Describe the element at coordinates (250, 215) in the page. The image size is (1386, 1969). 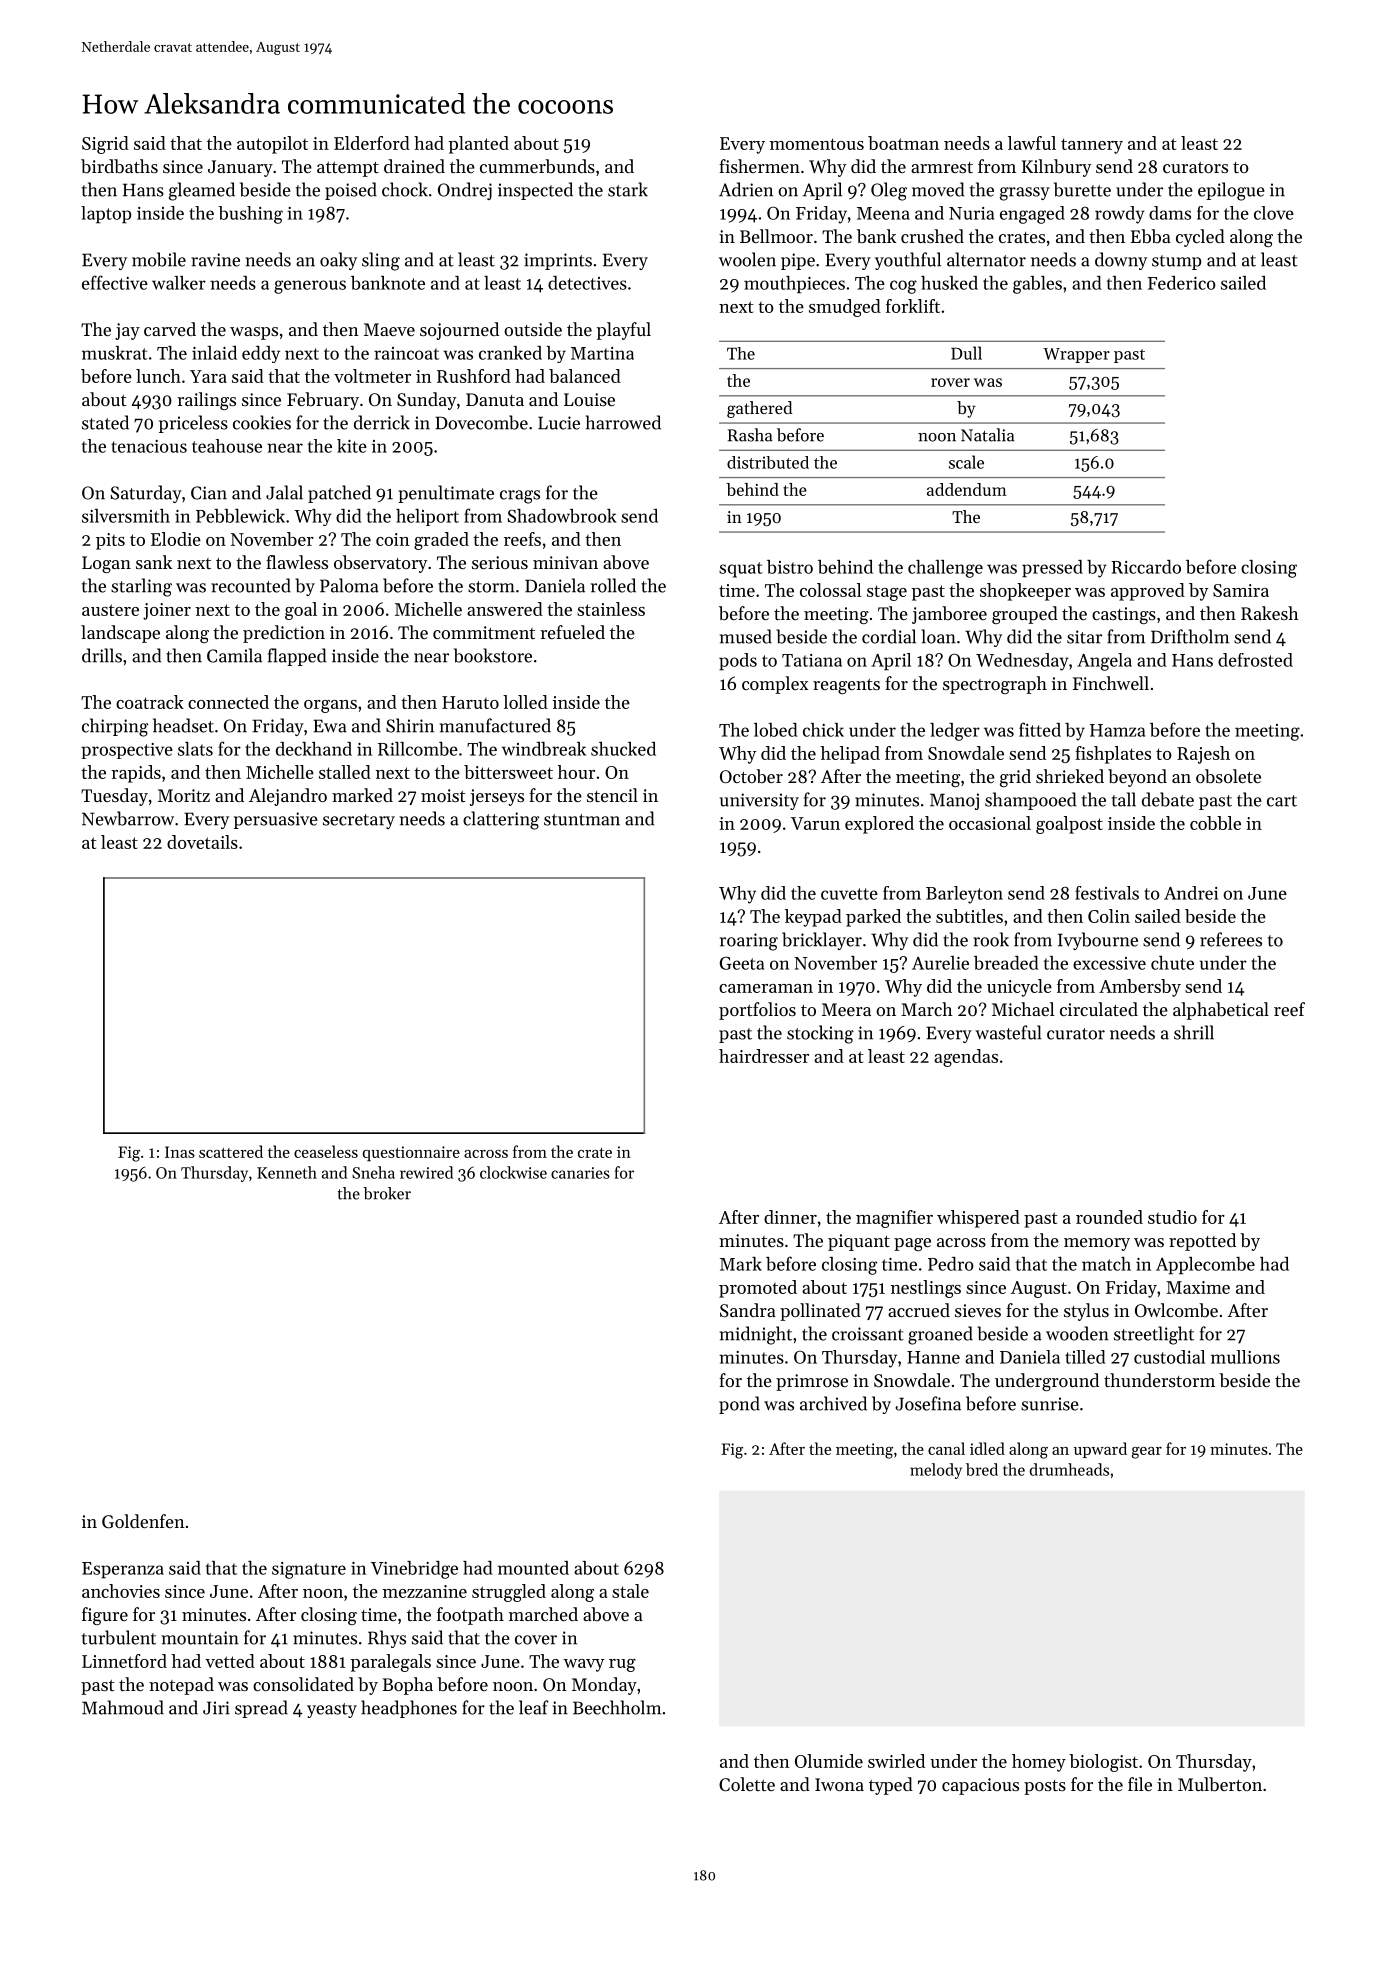
I see `bushing` at that location.
